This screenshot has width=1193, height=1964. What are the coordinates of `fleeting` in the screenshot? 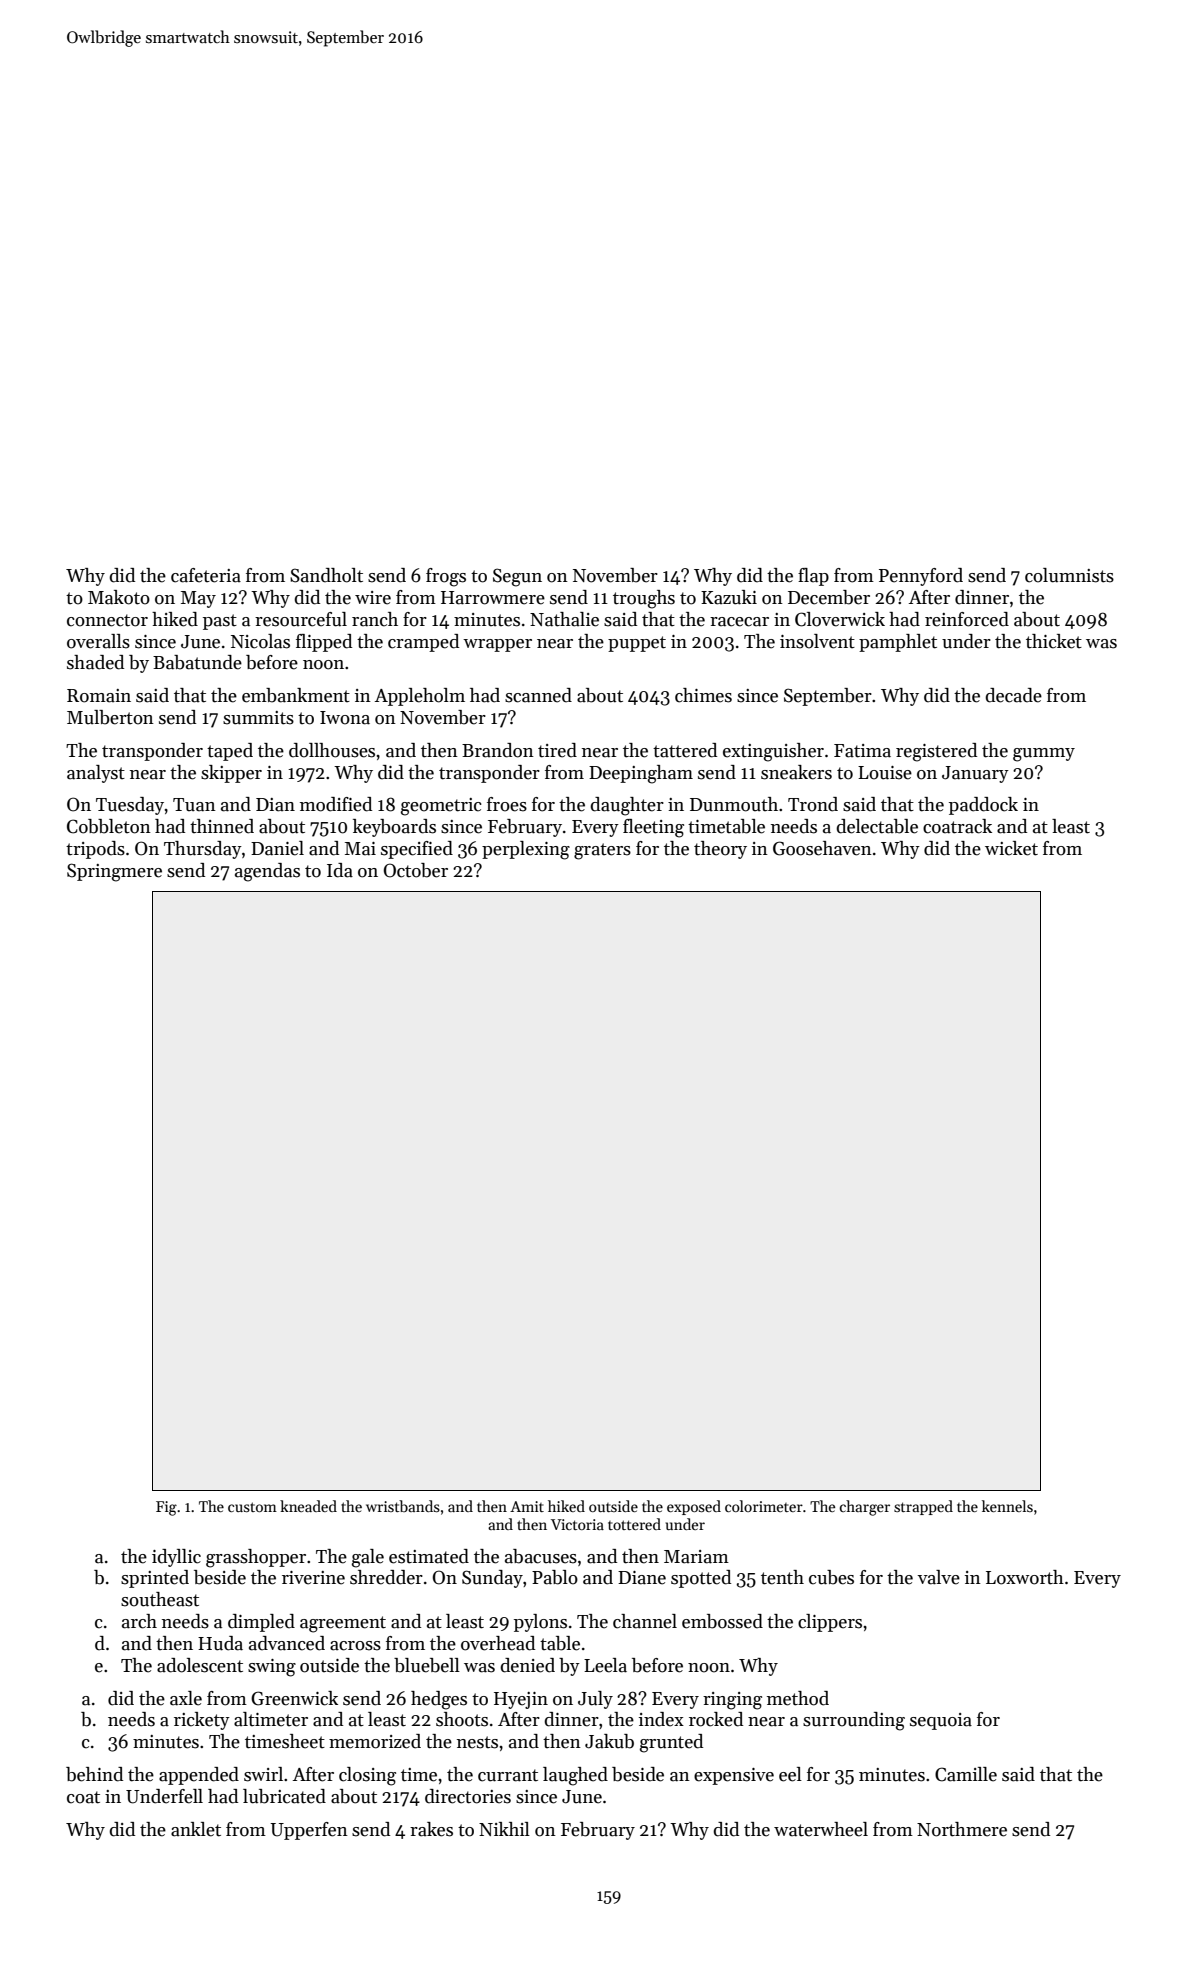 It's located at (653, 828).
